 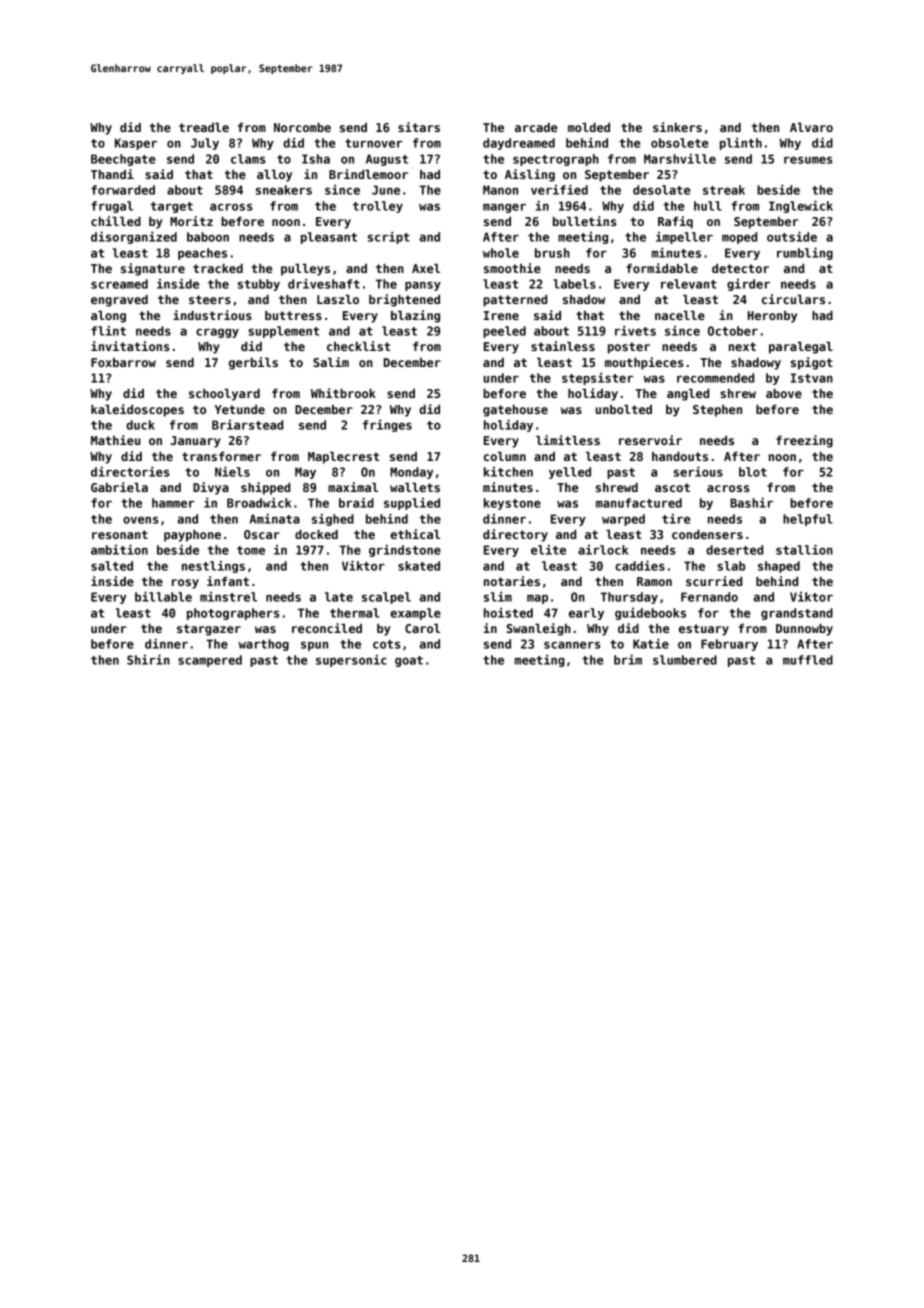 I want to click on tracked, so click(x=218, y=268).
